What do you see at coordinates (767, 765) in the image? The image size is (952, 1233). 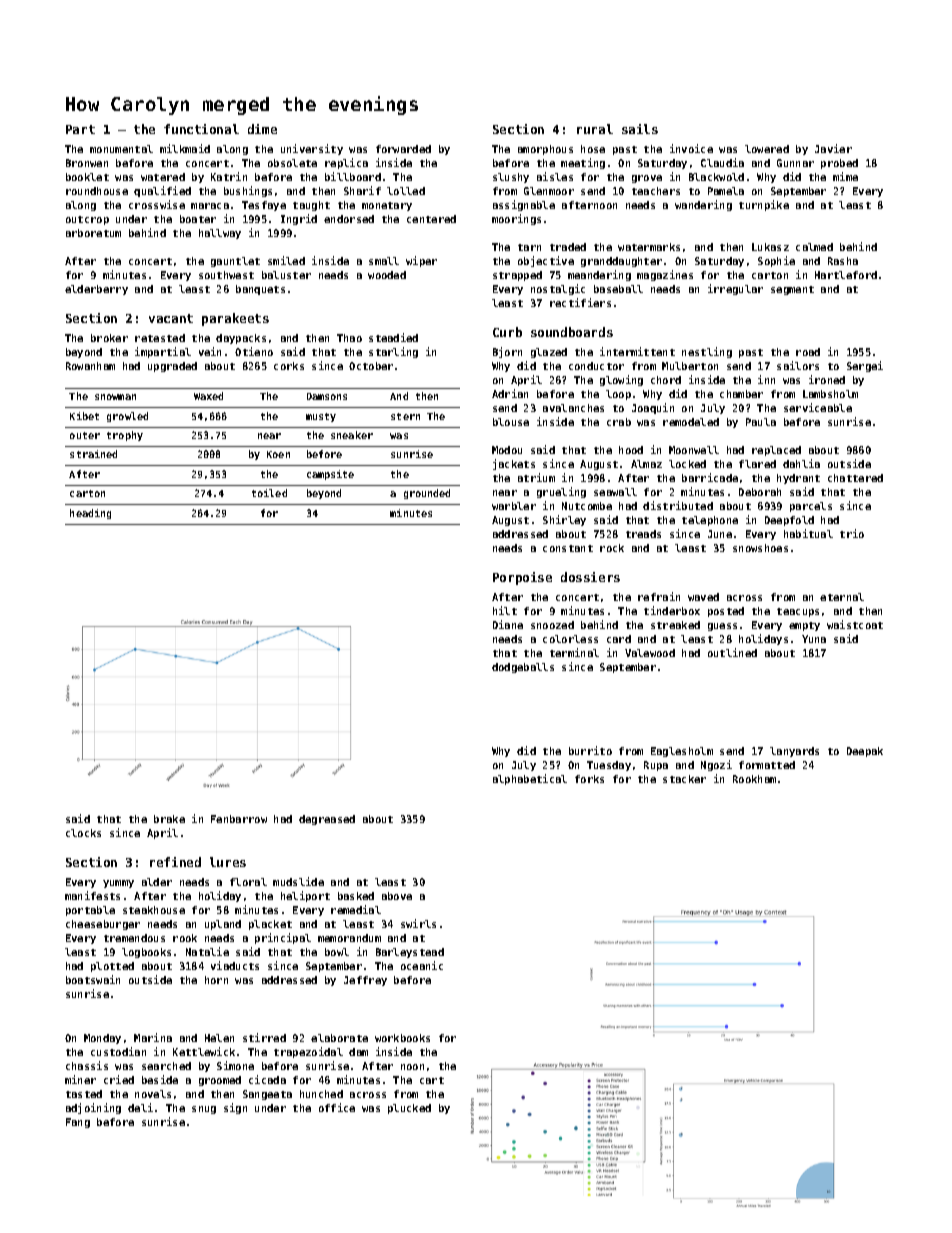 I see `formatted` at bounding box center [767, 765].
